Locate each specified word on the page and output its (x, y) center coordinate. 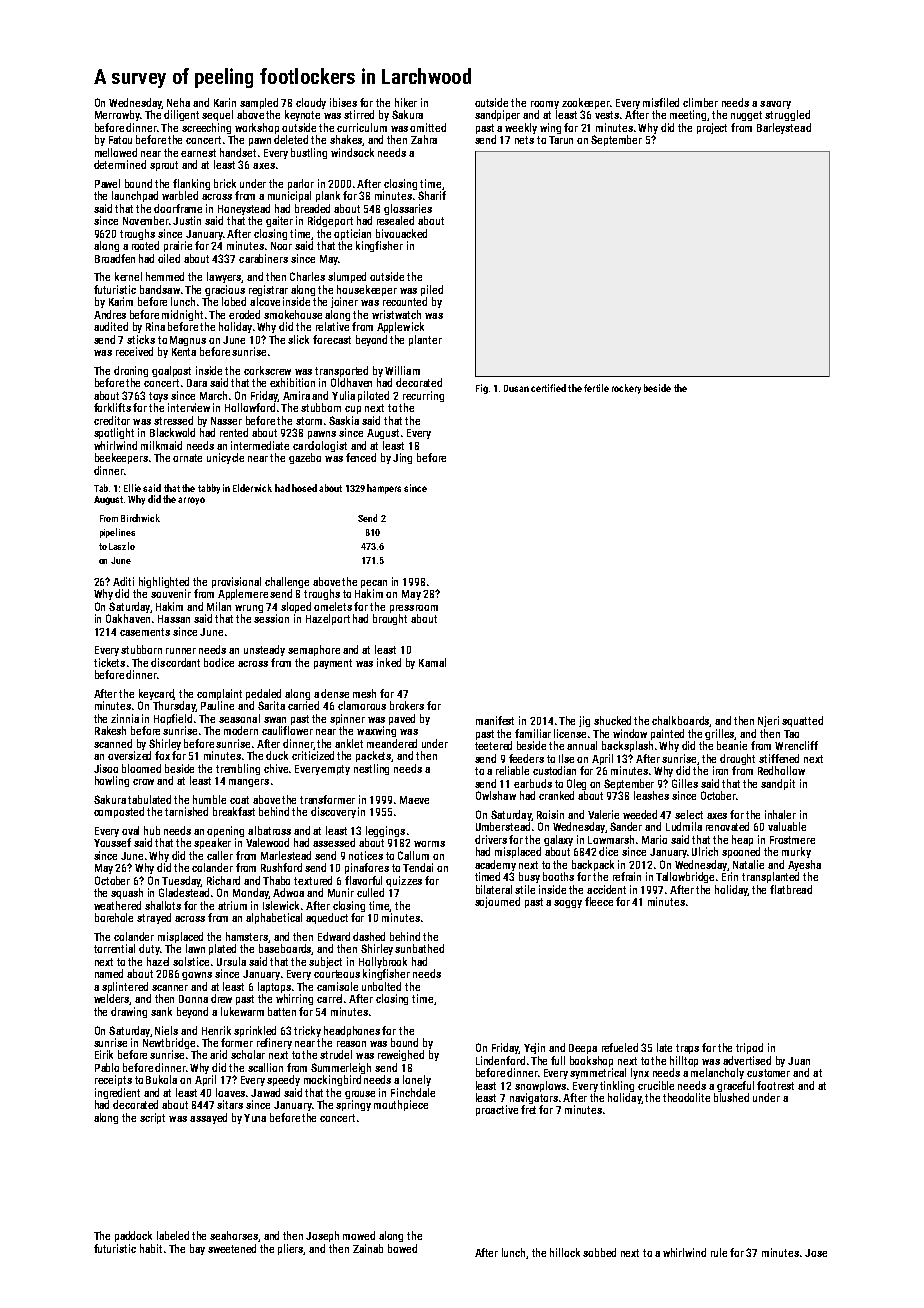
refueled (620, 1047)
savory (775, 105)
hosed (304, 488)
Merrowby (117, 115)
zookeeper (586, 103)
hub (152, 830)
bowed (402, 1248)
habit (151, 1248)
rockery (626, 389)
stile (525, 889)
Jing (402, 458)
